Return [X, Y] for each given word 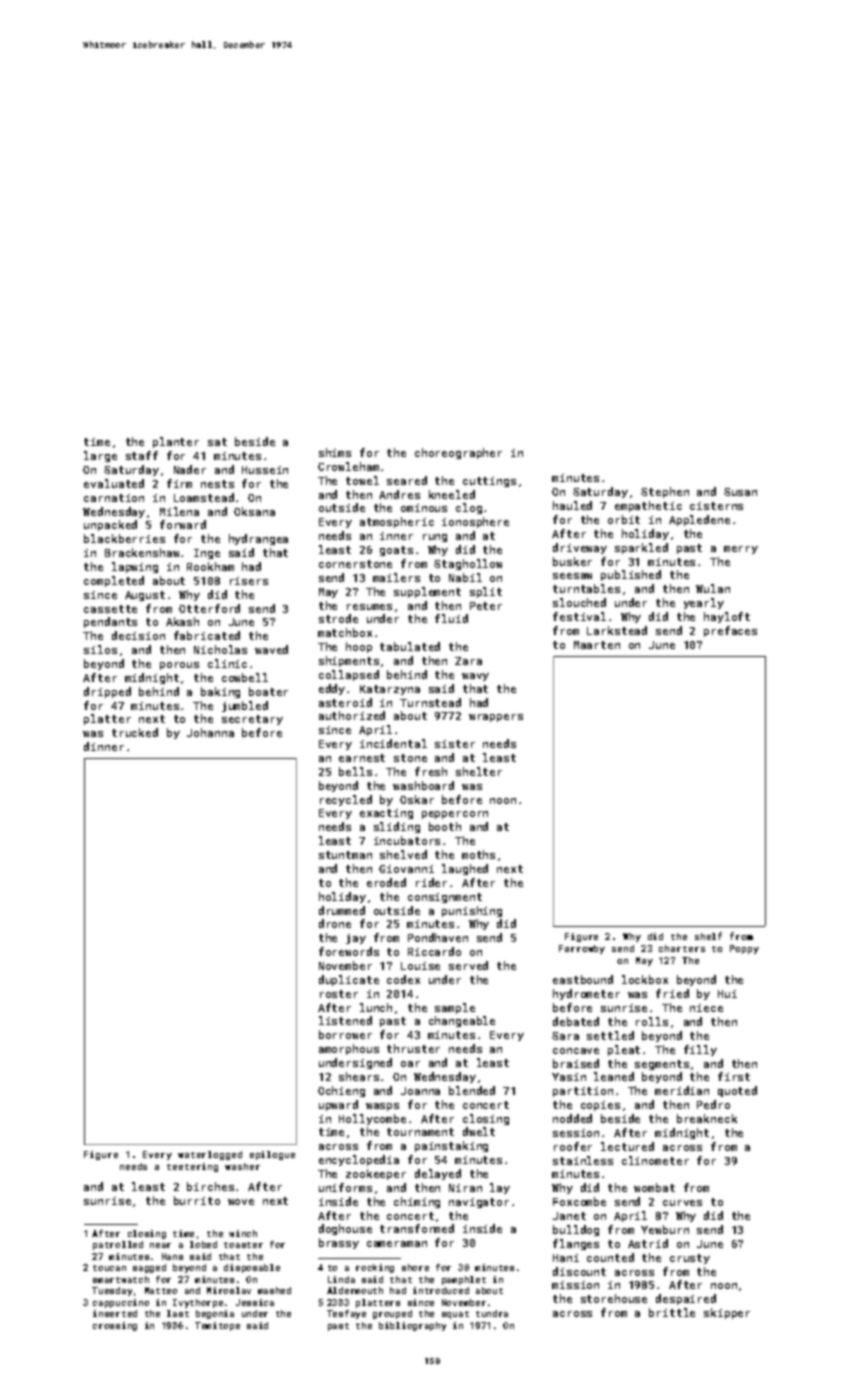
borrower [345, 1034]
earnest [362, 758]
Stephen [665, 492]
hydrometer [586, 994]
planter [176, 442]
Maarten [597, 645]
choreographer [458, 453]
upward [338, 1105]
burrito [197, 1200]
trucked [135, 732]
